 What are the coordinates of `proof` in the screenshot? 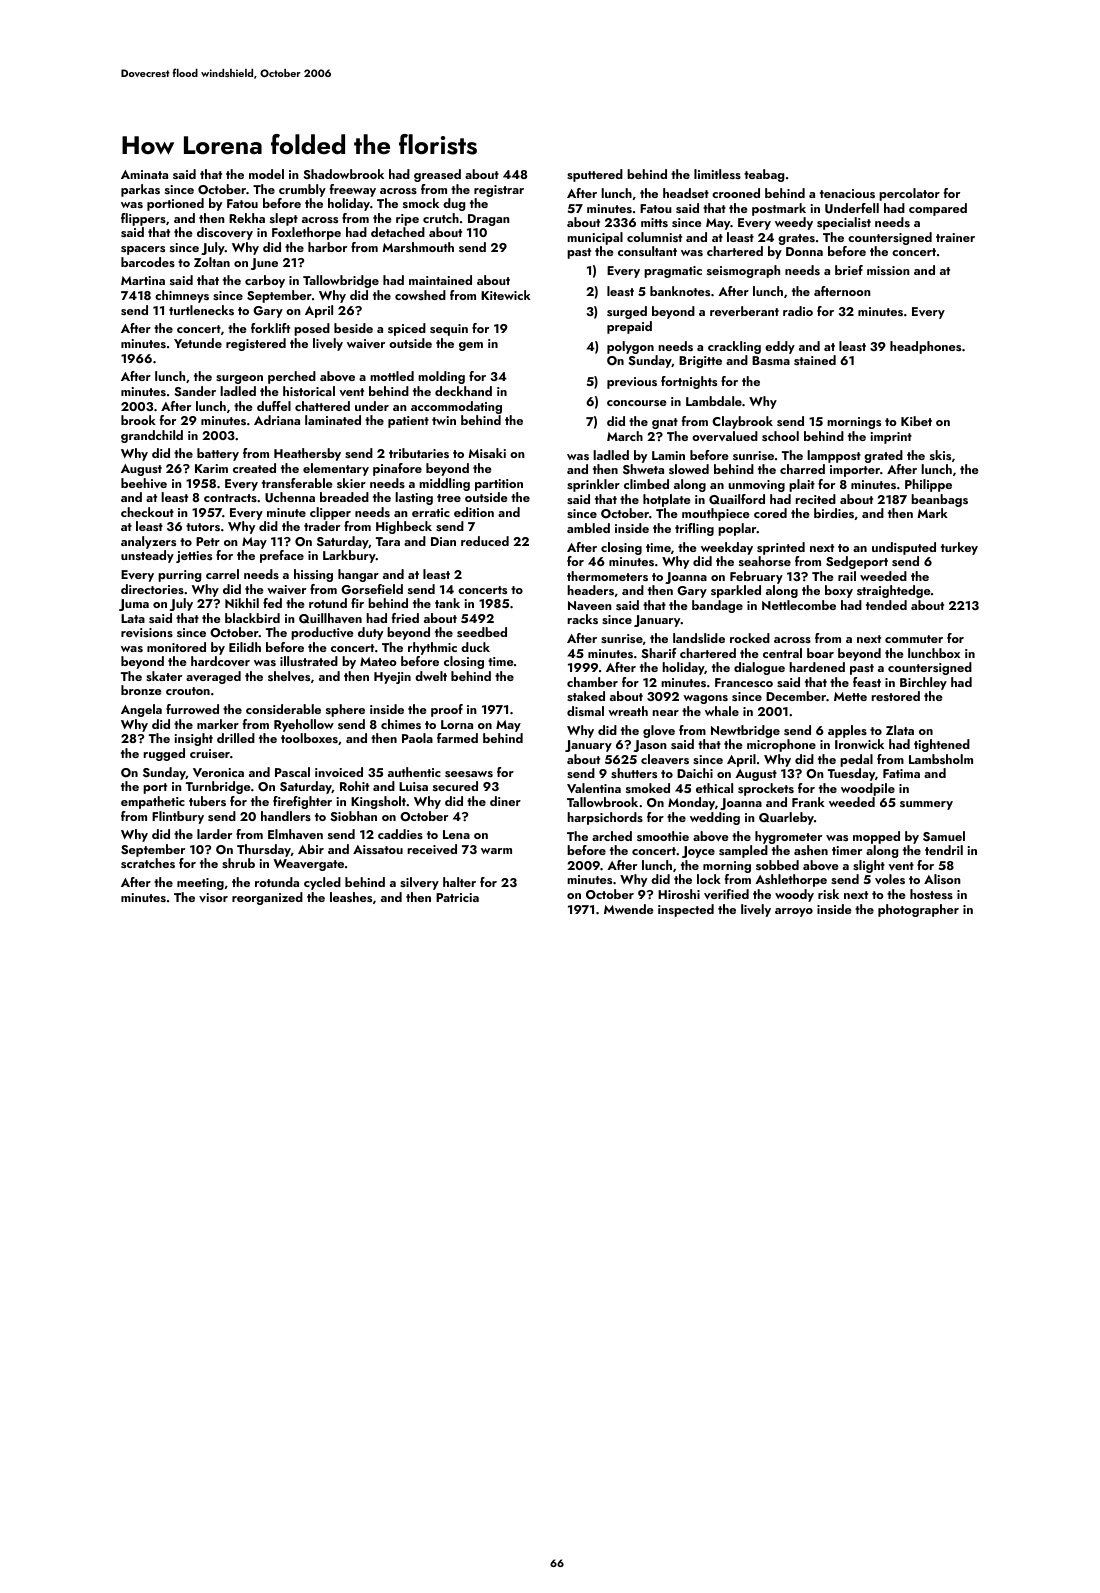 It's located at (447, 710).
